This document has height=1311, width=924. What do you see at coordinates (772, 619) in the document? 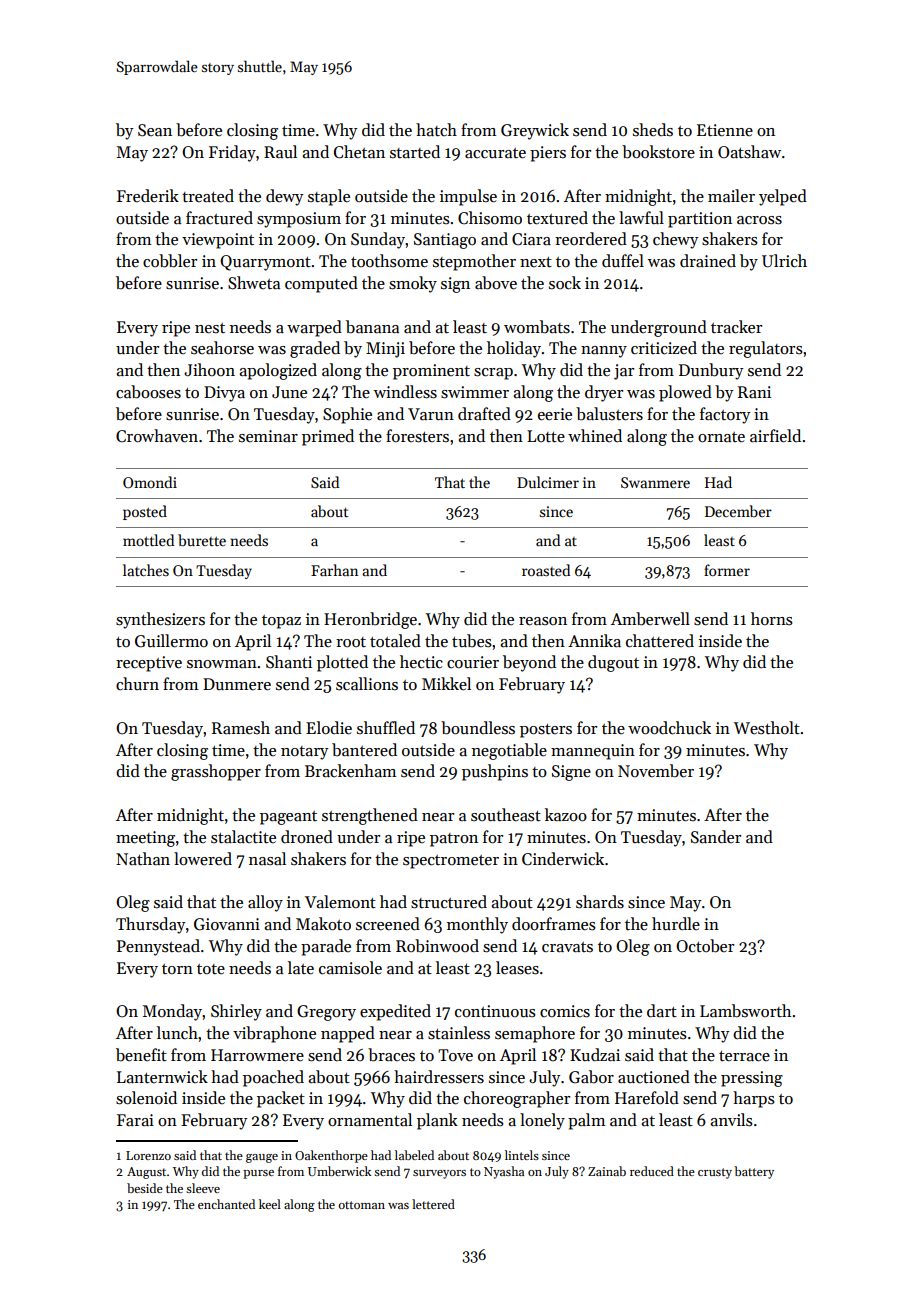
I see `horns` at bounding box center [772, 619].
